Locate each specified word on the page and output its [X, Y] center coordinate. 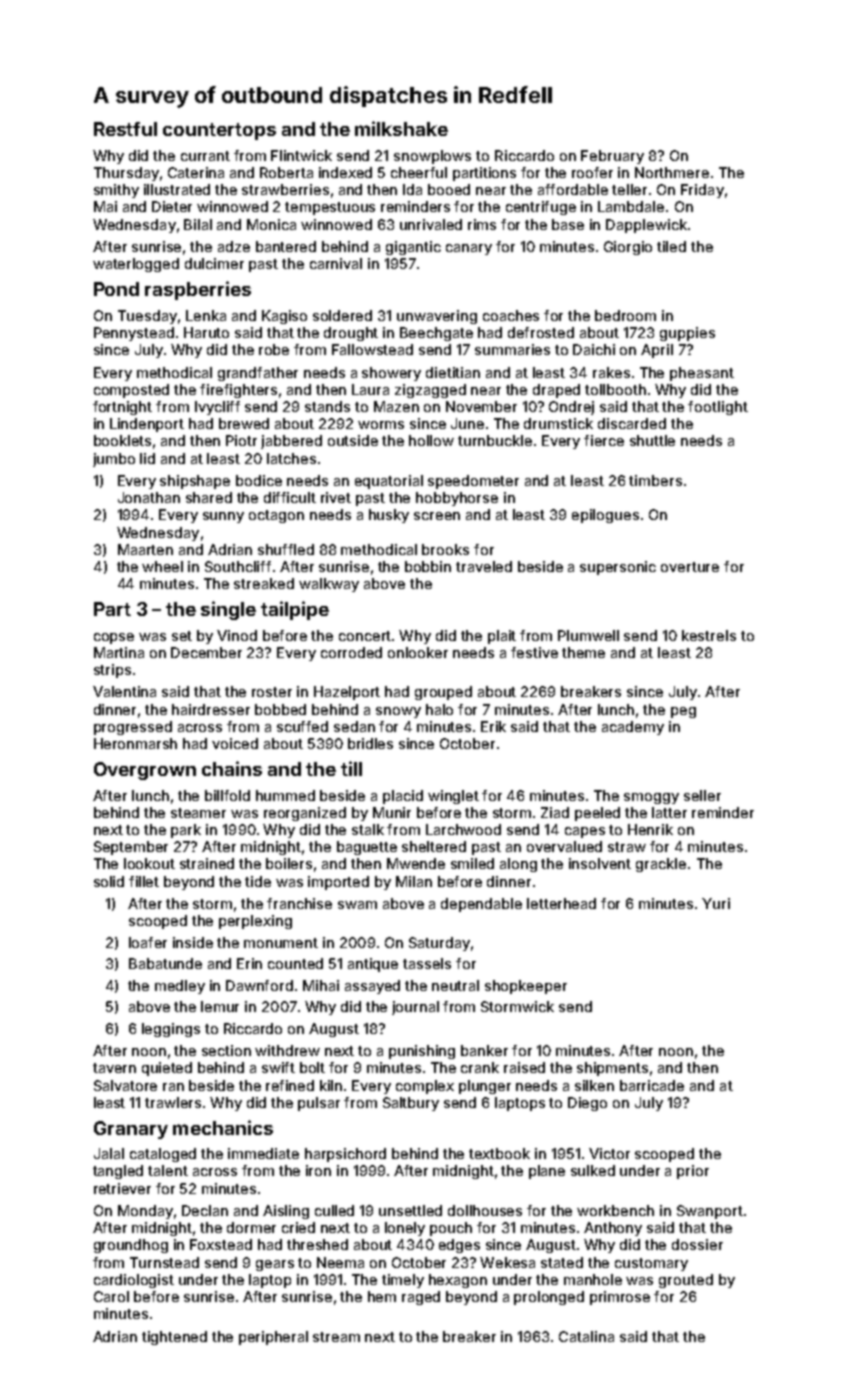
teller [629, 189]
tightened [174, 1338]
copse [114, 638]
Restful [125, 129]
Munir [392, 812]
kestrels [709, 635]
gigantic [413, 248]
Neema [340, 1262]
